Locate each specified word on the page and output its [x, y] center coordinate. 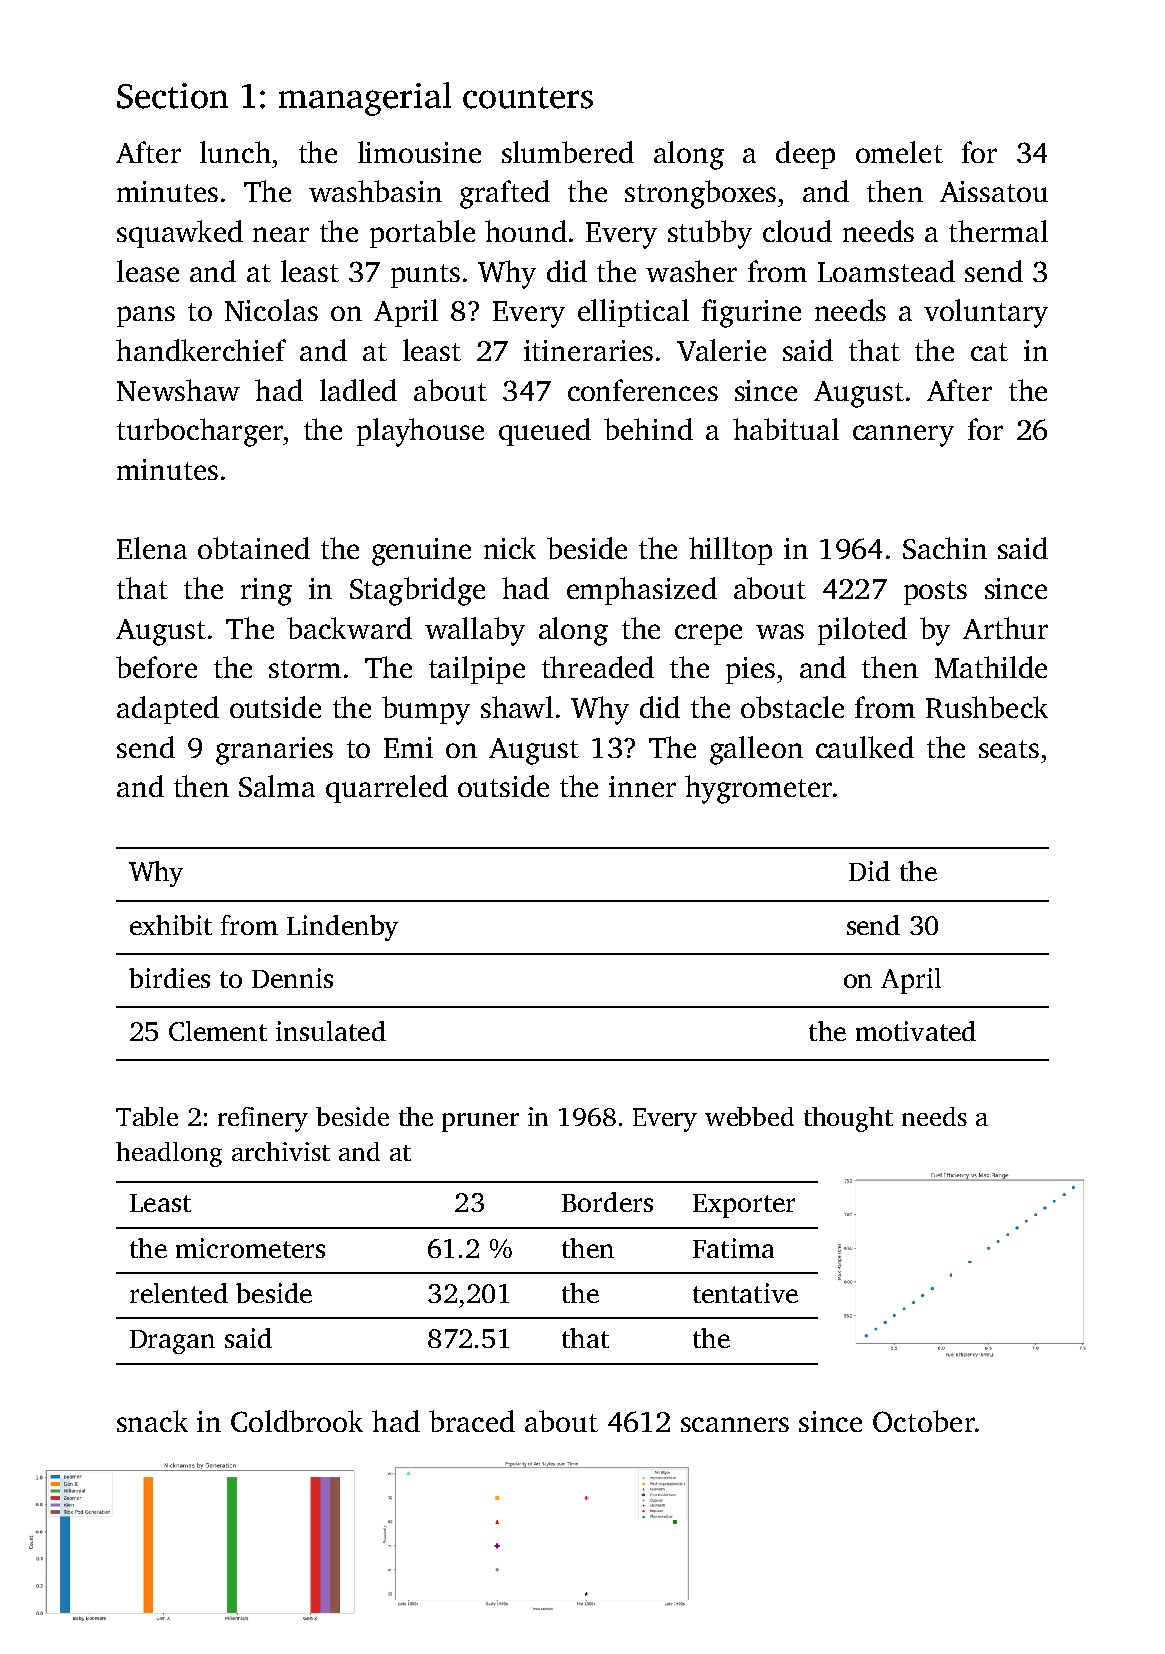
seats [1009, 749]
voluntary [986, 313]
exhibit [171, 925]
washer [691, 271]
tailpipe [477, 670]
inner [642, 786]
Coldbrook [297, 1421]
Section [172, 96]
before [156, 667]
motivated [916, 1031]
